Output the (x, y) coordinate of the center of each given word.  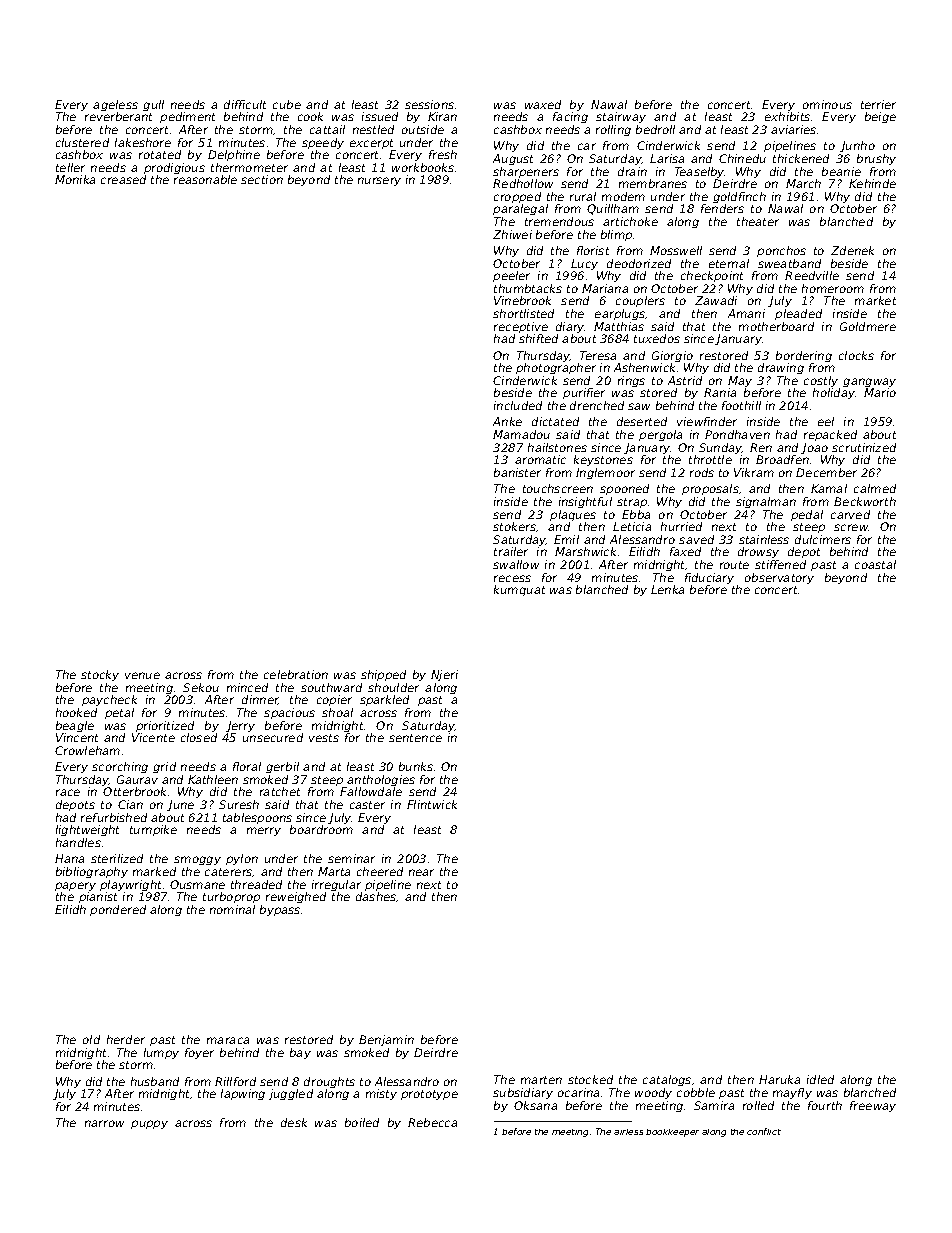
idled (820, 1079)
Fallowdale (371, 791)
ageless (115, 105)
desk (294, 1122)
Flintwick (432, 804)
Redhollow (523, 183)
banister (517, 472)
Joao (814, 448)
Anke (507, 421)
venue (142, 675)
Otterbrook (134, 791)
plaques (573, 515)
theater (758, 221)
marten (541, 1080)
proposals (710, 489)
